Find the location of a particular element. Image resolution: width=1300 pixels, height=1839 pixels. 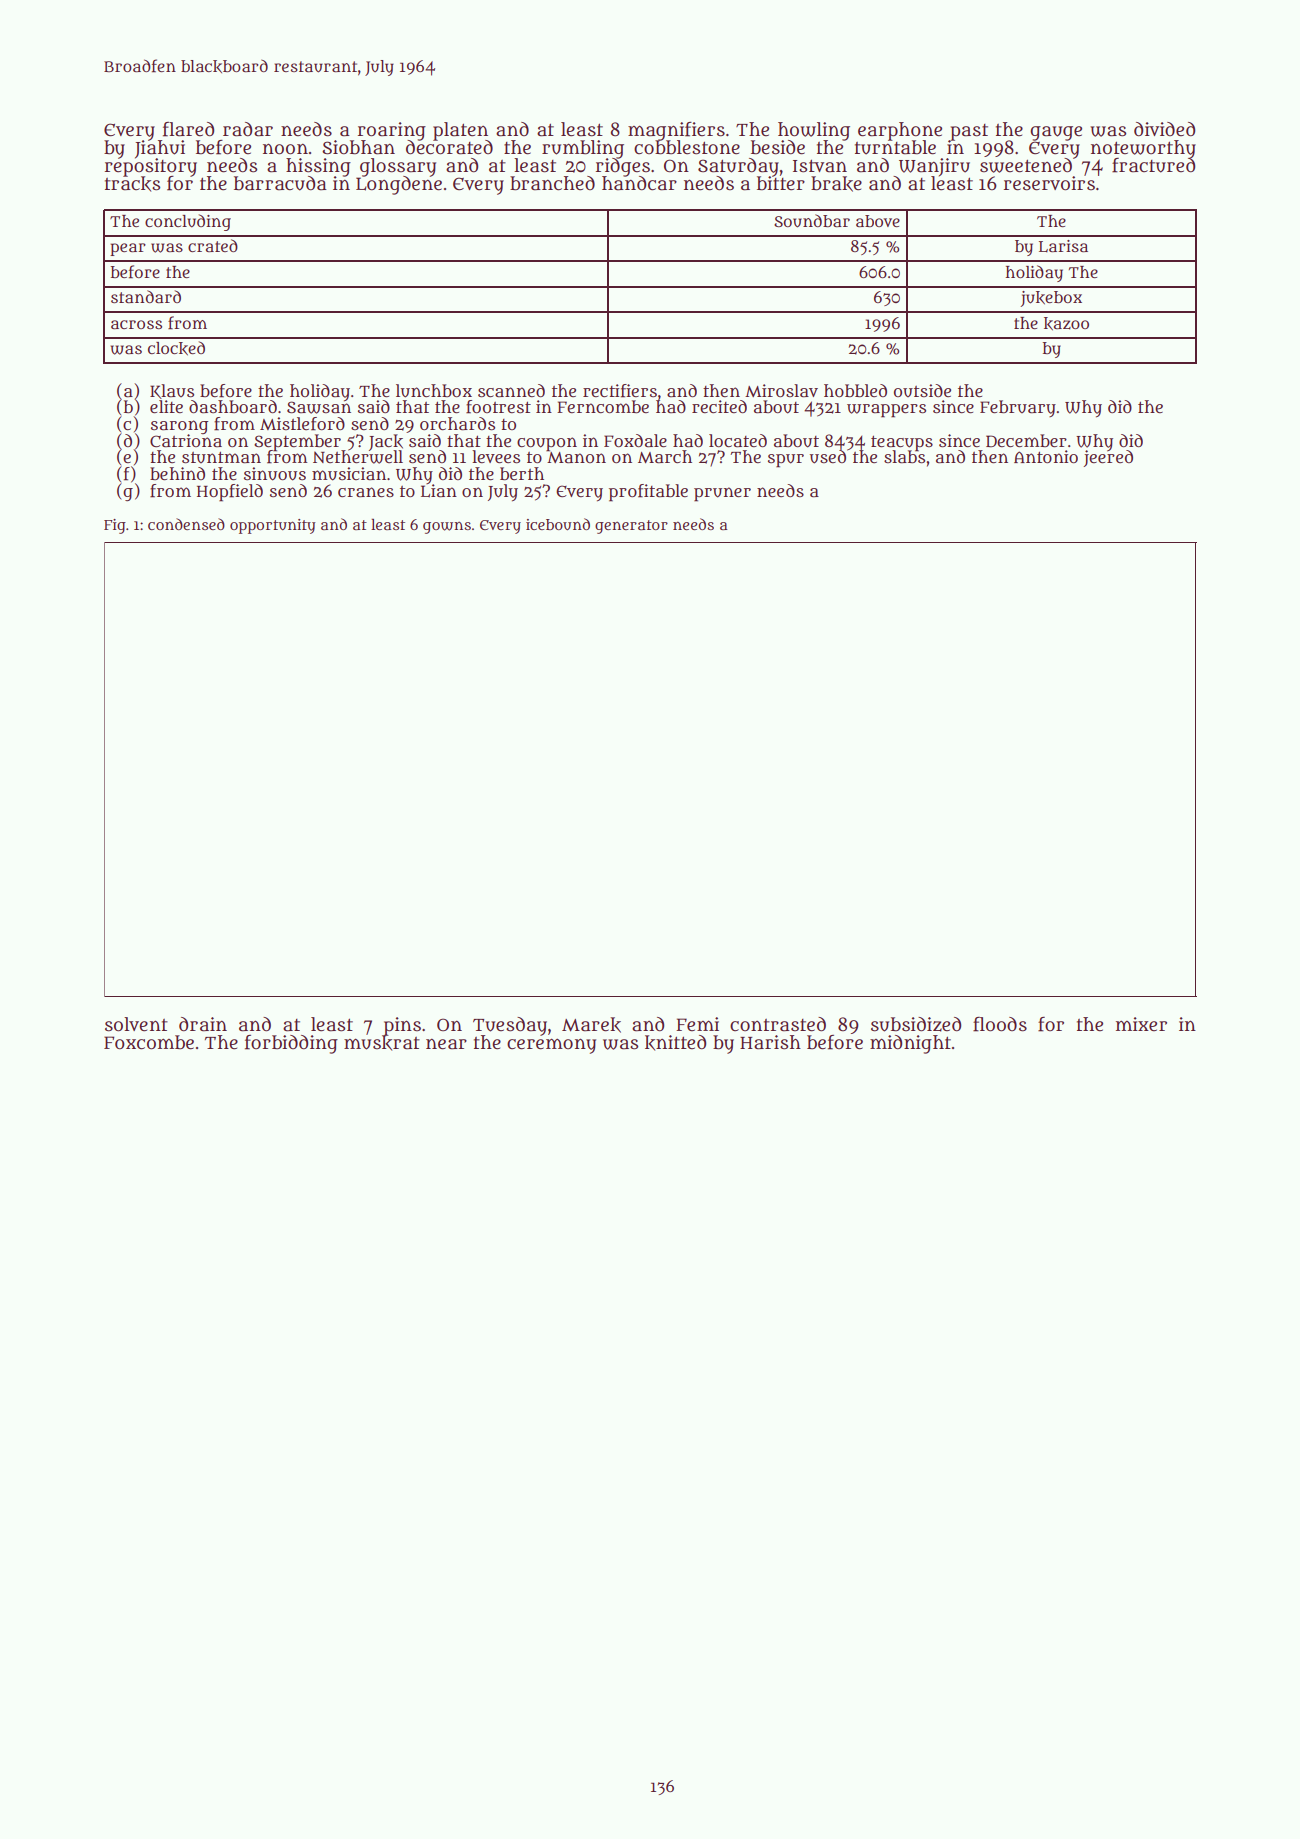

Foxcombe is located at coordinates (149, 1042).
